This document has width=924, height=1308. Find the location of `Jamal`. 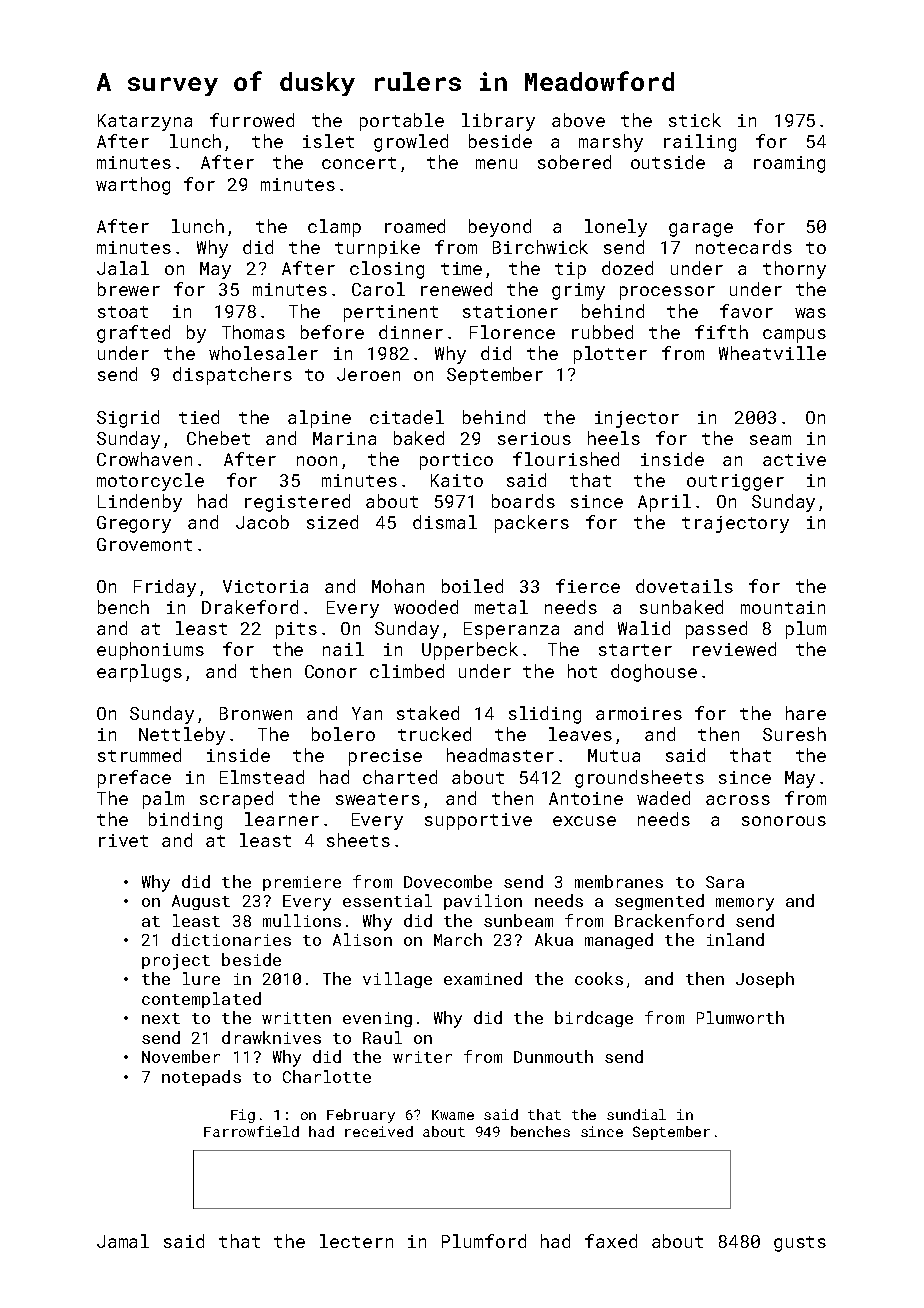

Jamal is located at coordinates (123, 1241).
